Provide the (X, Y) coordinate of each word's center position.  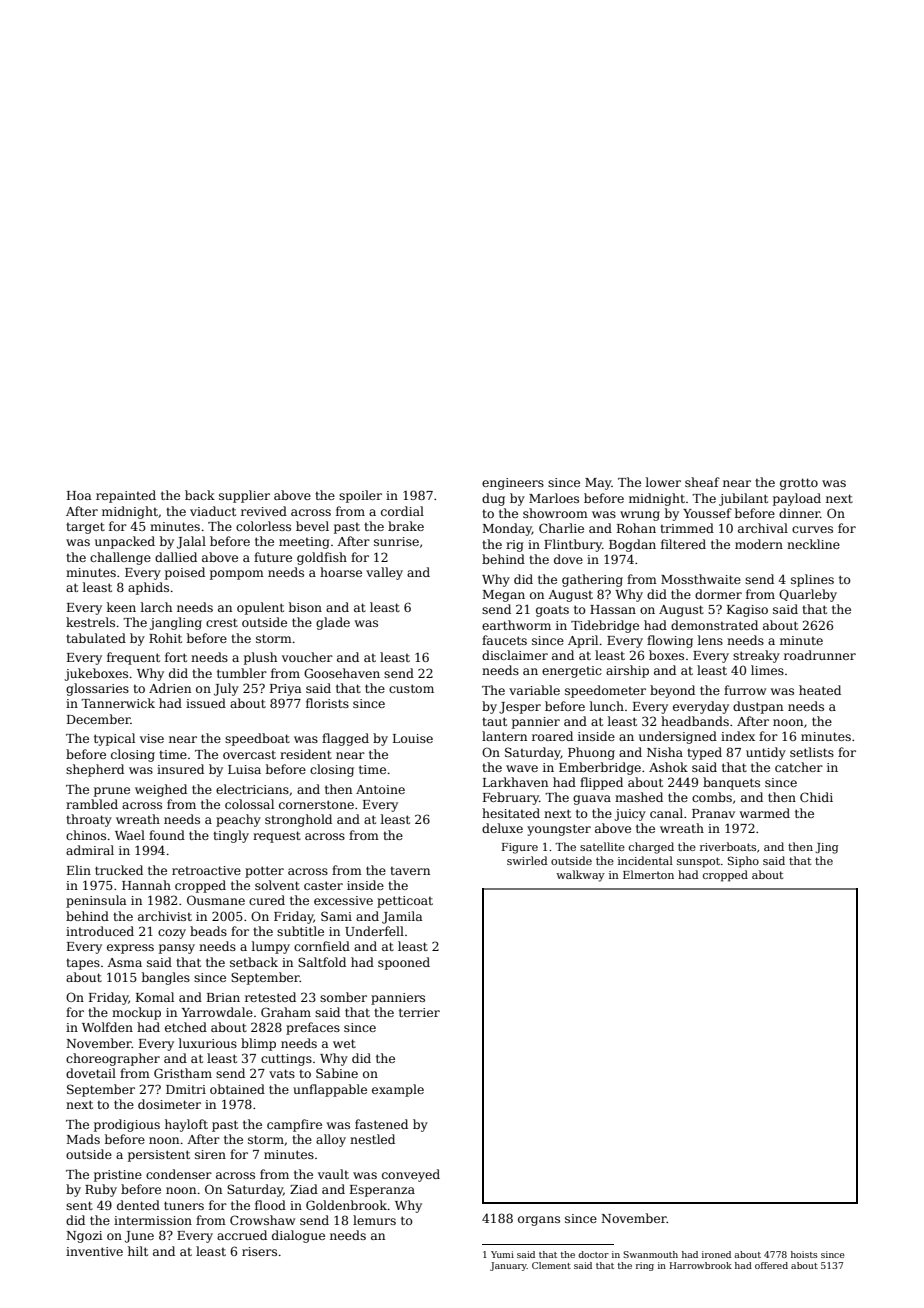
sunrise (396, 541)
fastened (381, 1124)
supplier (244, 496)
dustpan (758, 707)
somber (343, 997)
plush (260, 658)
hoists (804, 1254)
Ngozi (84, 1237)
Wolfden (107, 1027)
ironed (716, 1254)
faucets (504, 640)
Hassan (613, 609)
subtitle (300, 931)
